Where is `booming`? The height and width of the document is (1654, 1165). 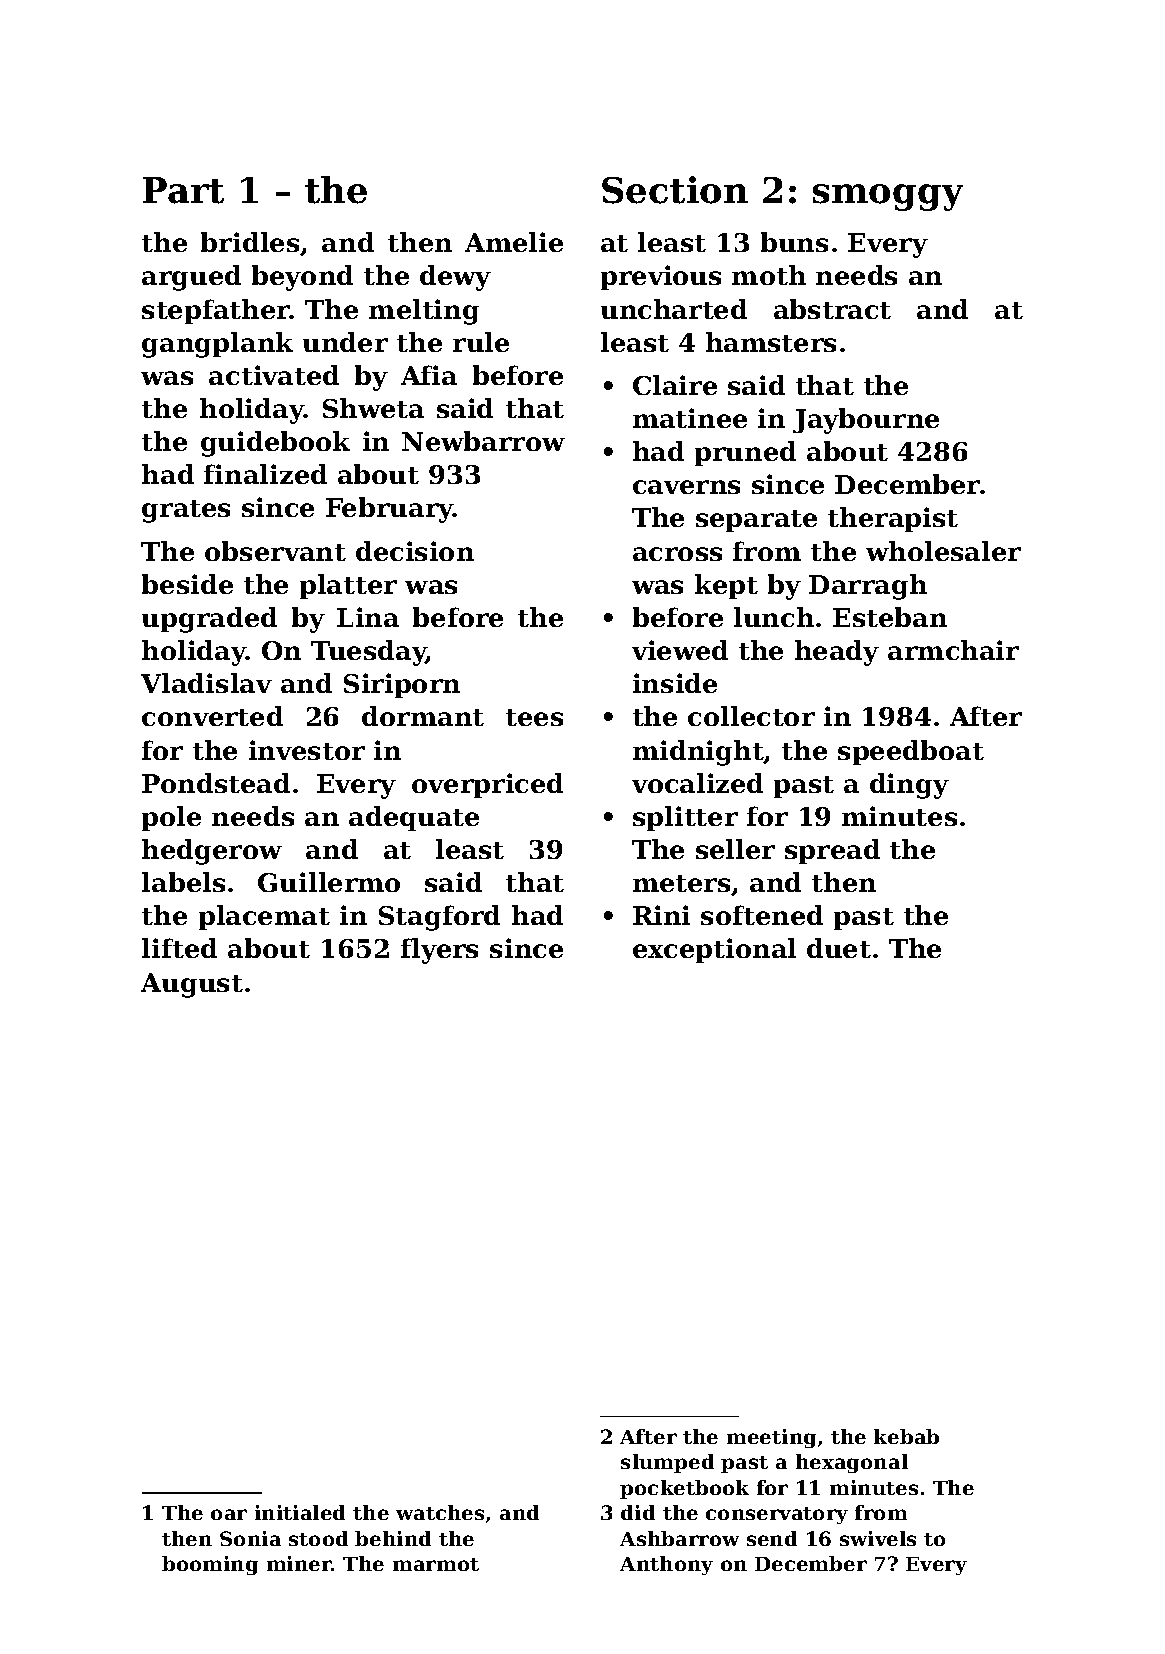
booming is located at coordinates (210, 1565).
